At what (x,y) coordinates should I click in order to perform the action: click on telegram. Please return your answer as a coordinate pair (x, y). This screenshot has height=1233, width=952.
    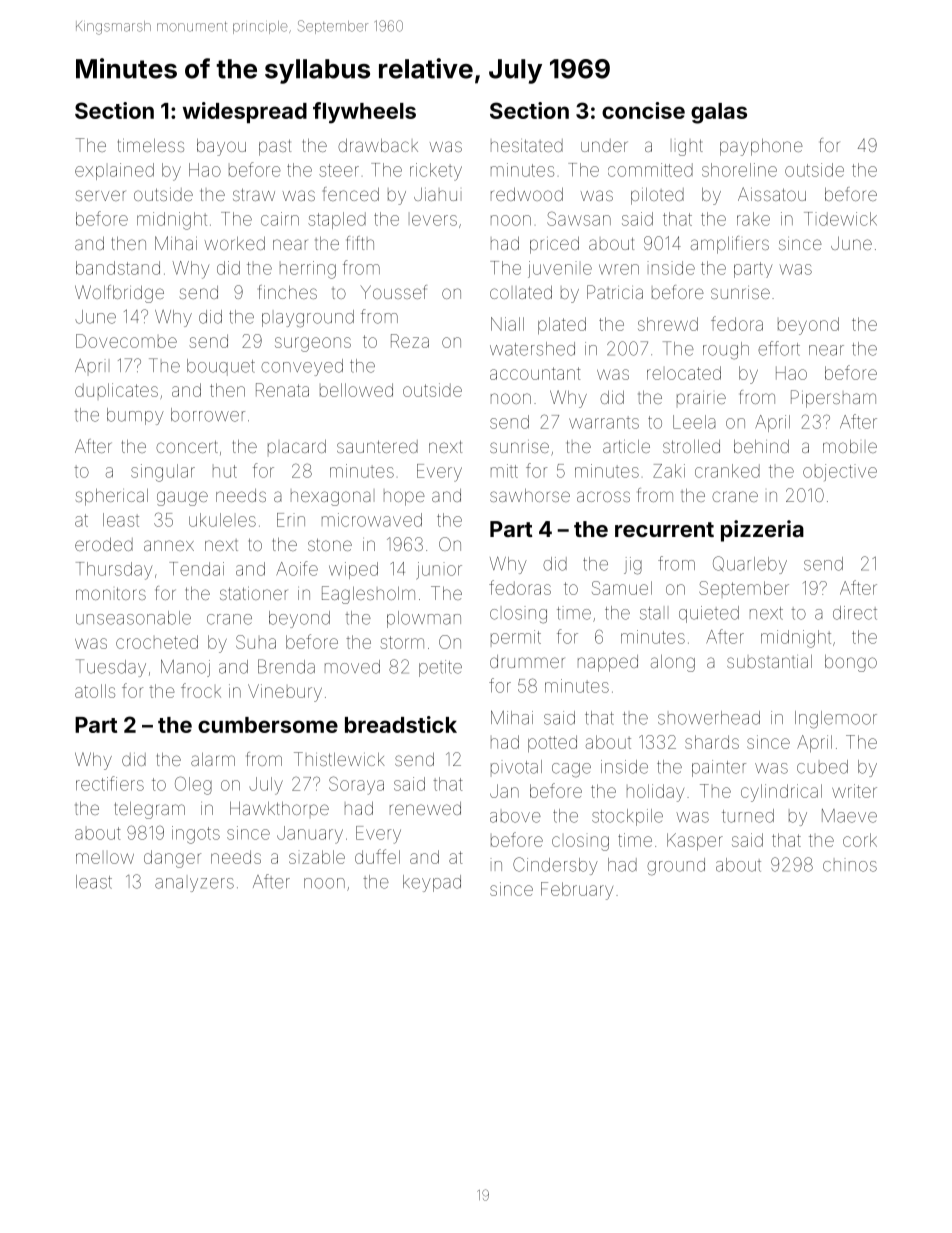
    Looking at the image, I should click on (150, 810).
